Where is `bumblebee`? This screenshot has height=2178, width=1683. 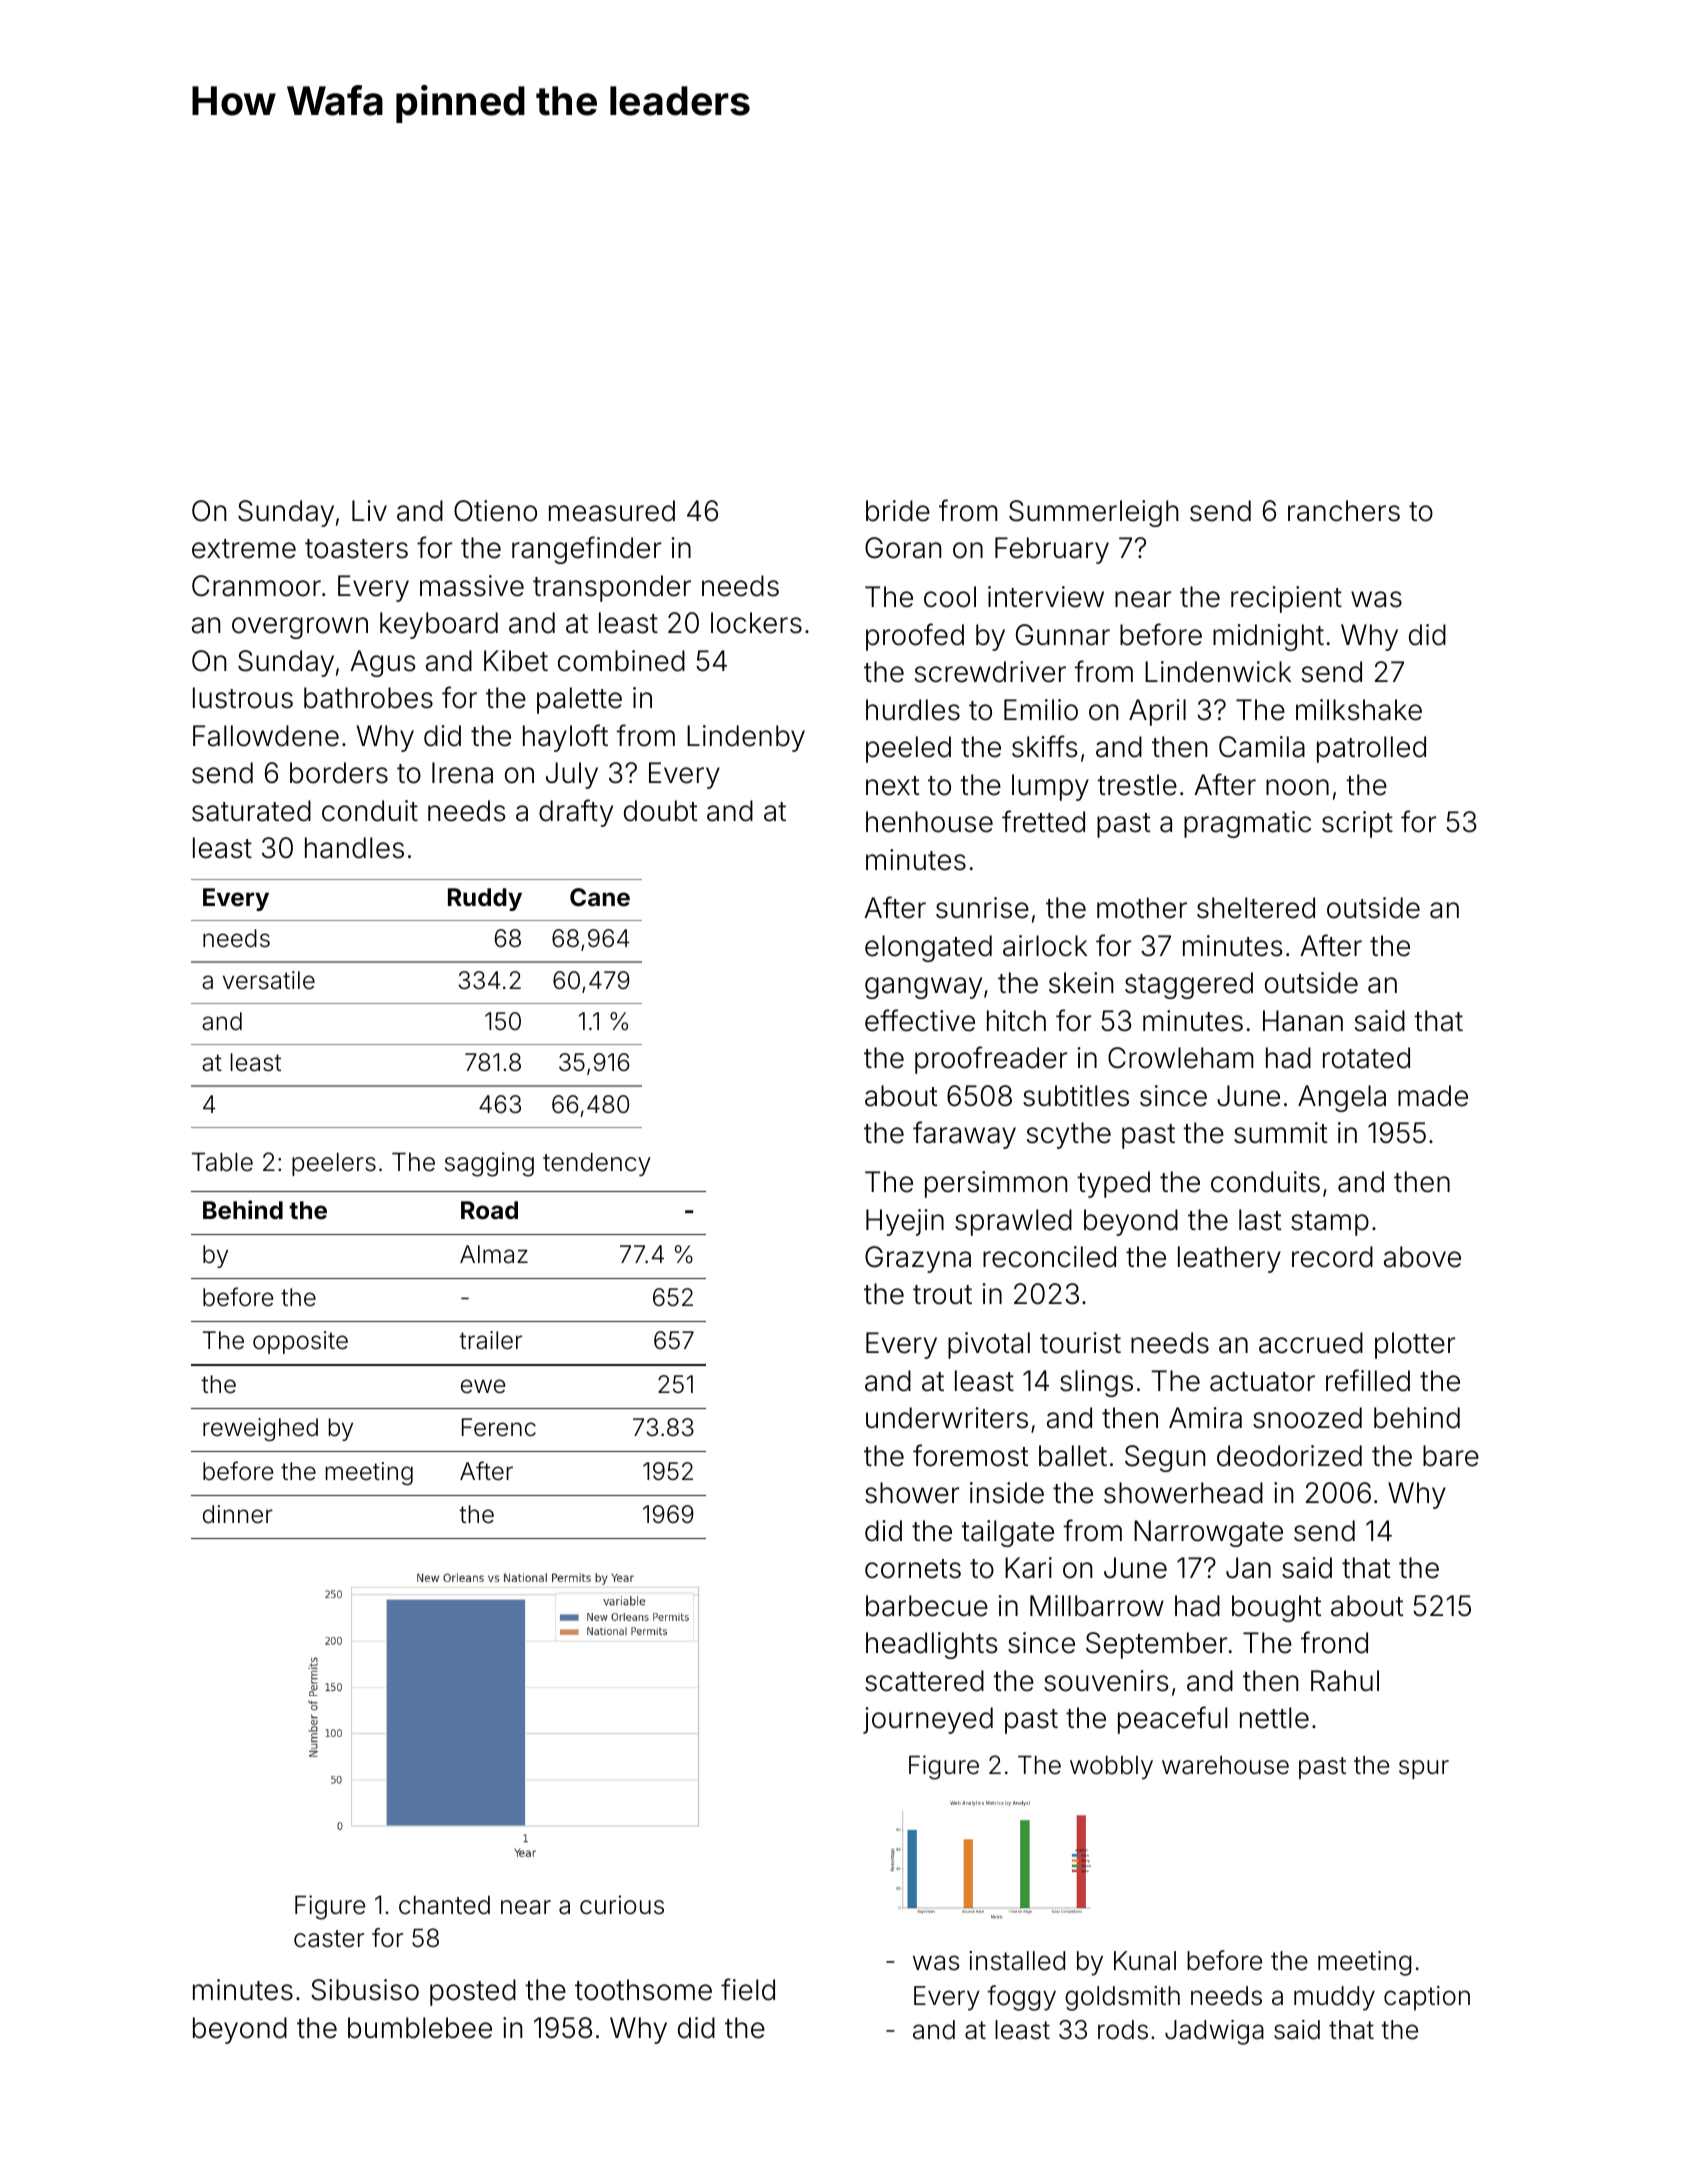 bumblebee is located at coordinates (420, 2028).
